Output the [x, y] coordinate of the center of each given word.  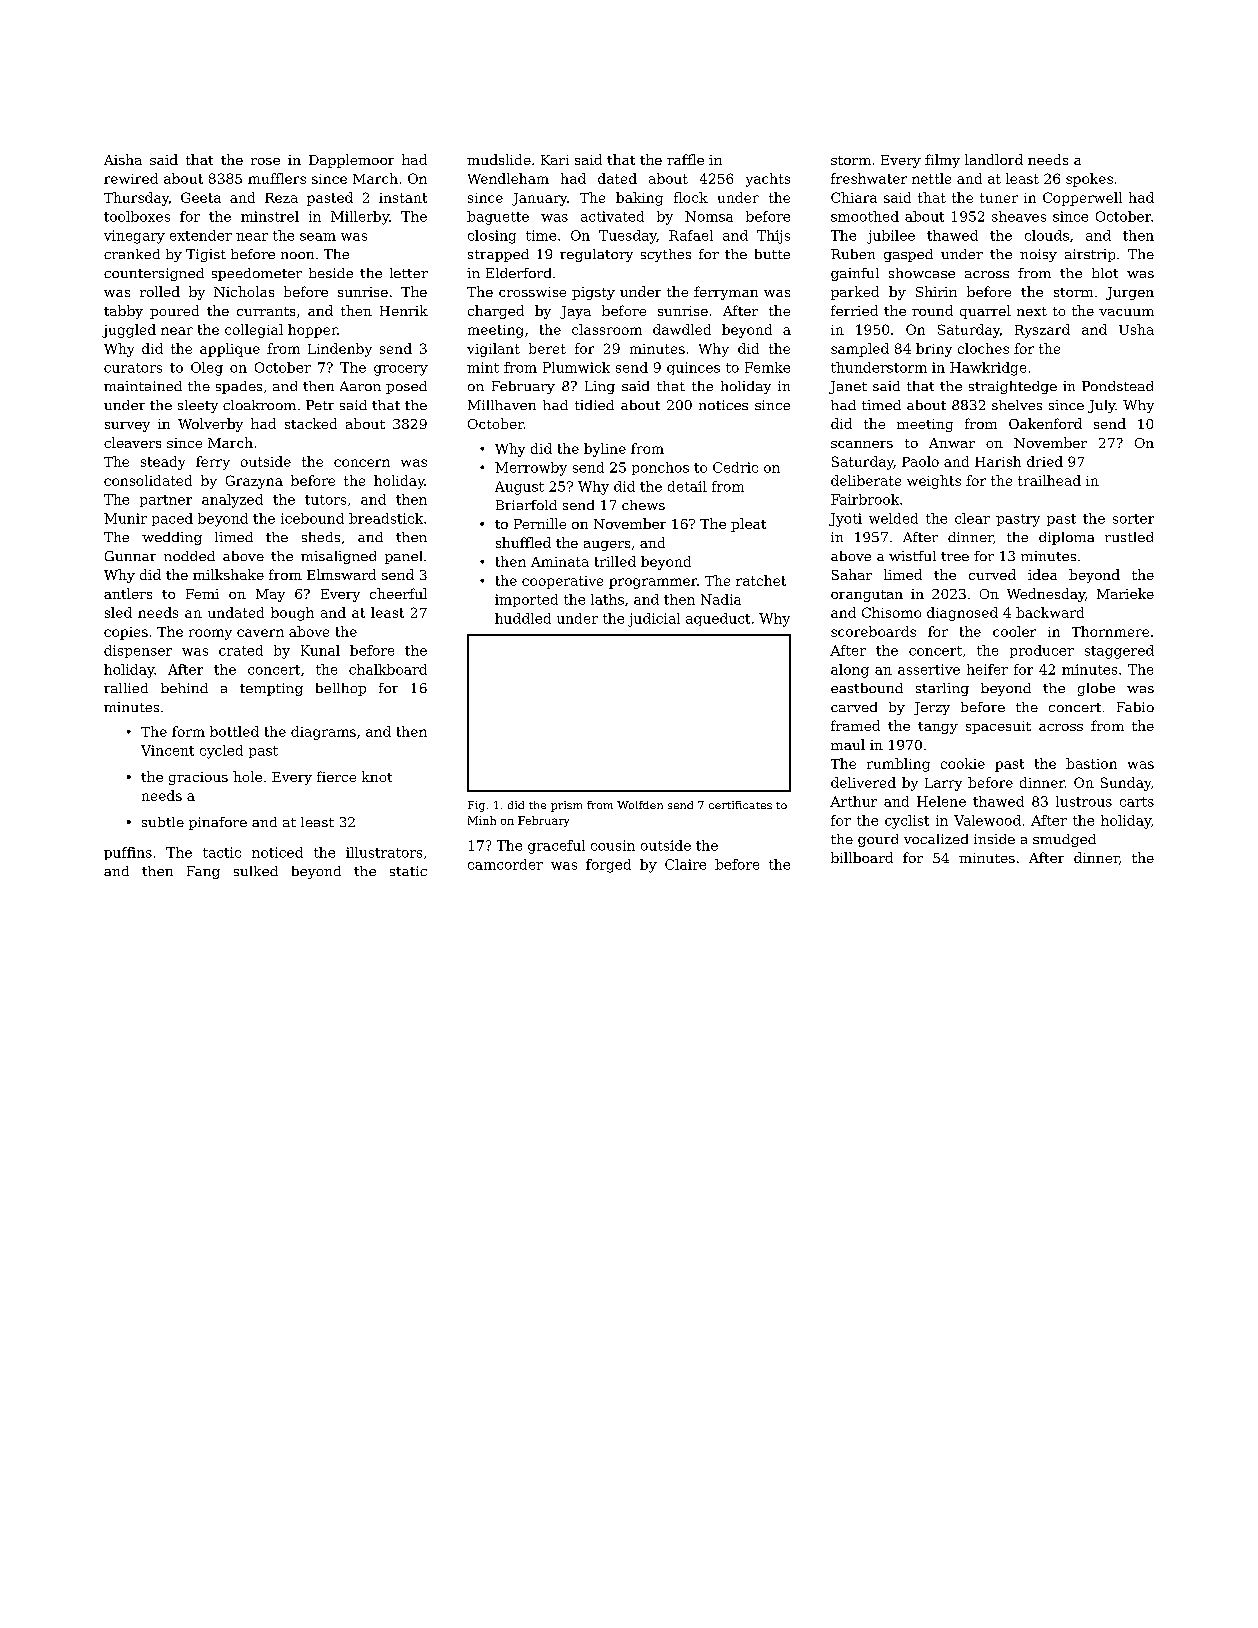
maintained [143, 386]
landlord [994, 159]
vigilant [493, 350]
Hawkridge [988, 369]
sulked [256, 871]
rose [265, 161]
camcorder [505, 864]
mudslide [499, 159]
